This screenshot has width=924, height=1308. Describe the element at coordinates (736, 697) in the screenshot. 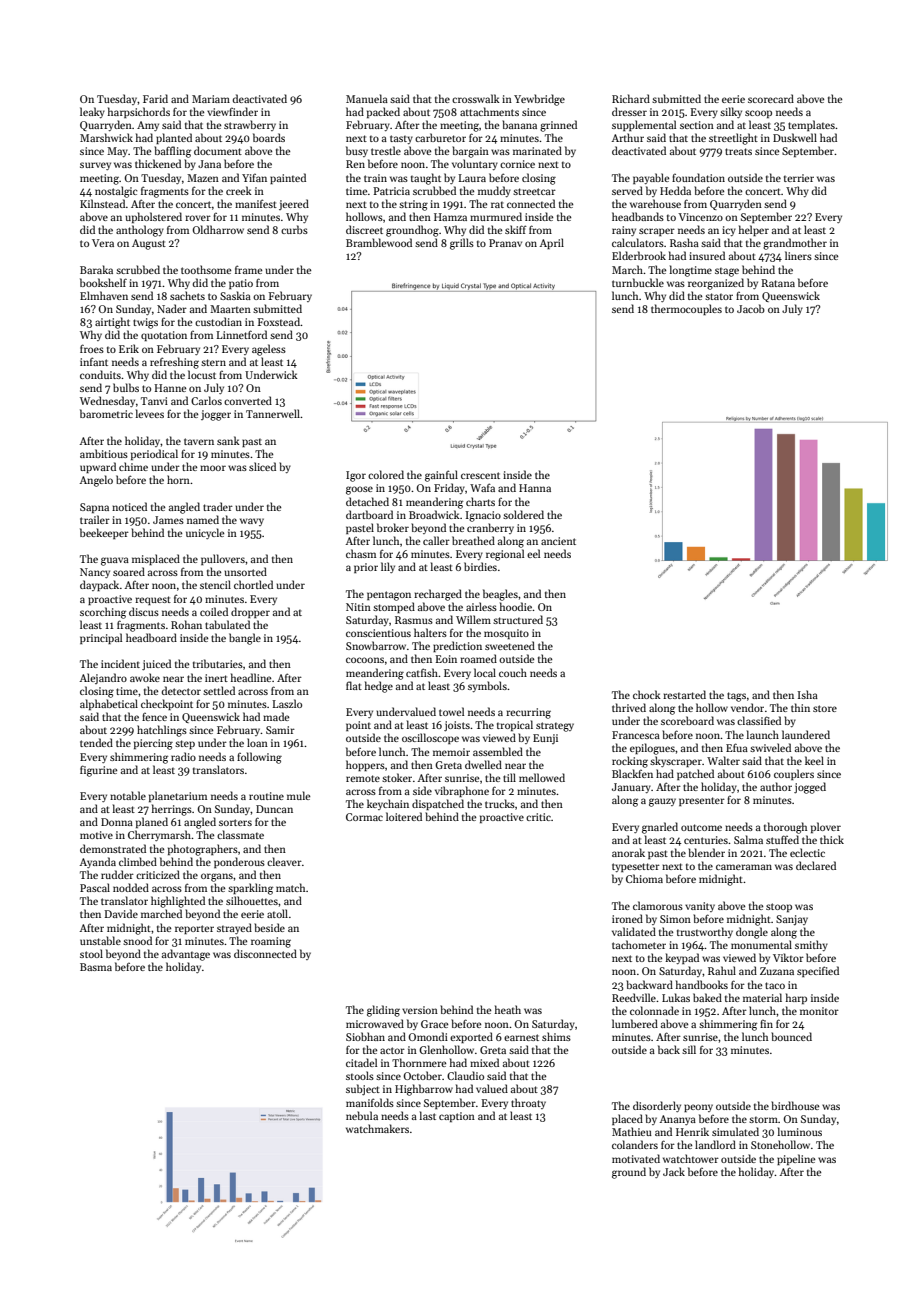

I see `tags` at that location.
